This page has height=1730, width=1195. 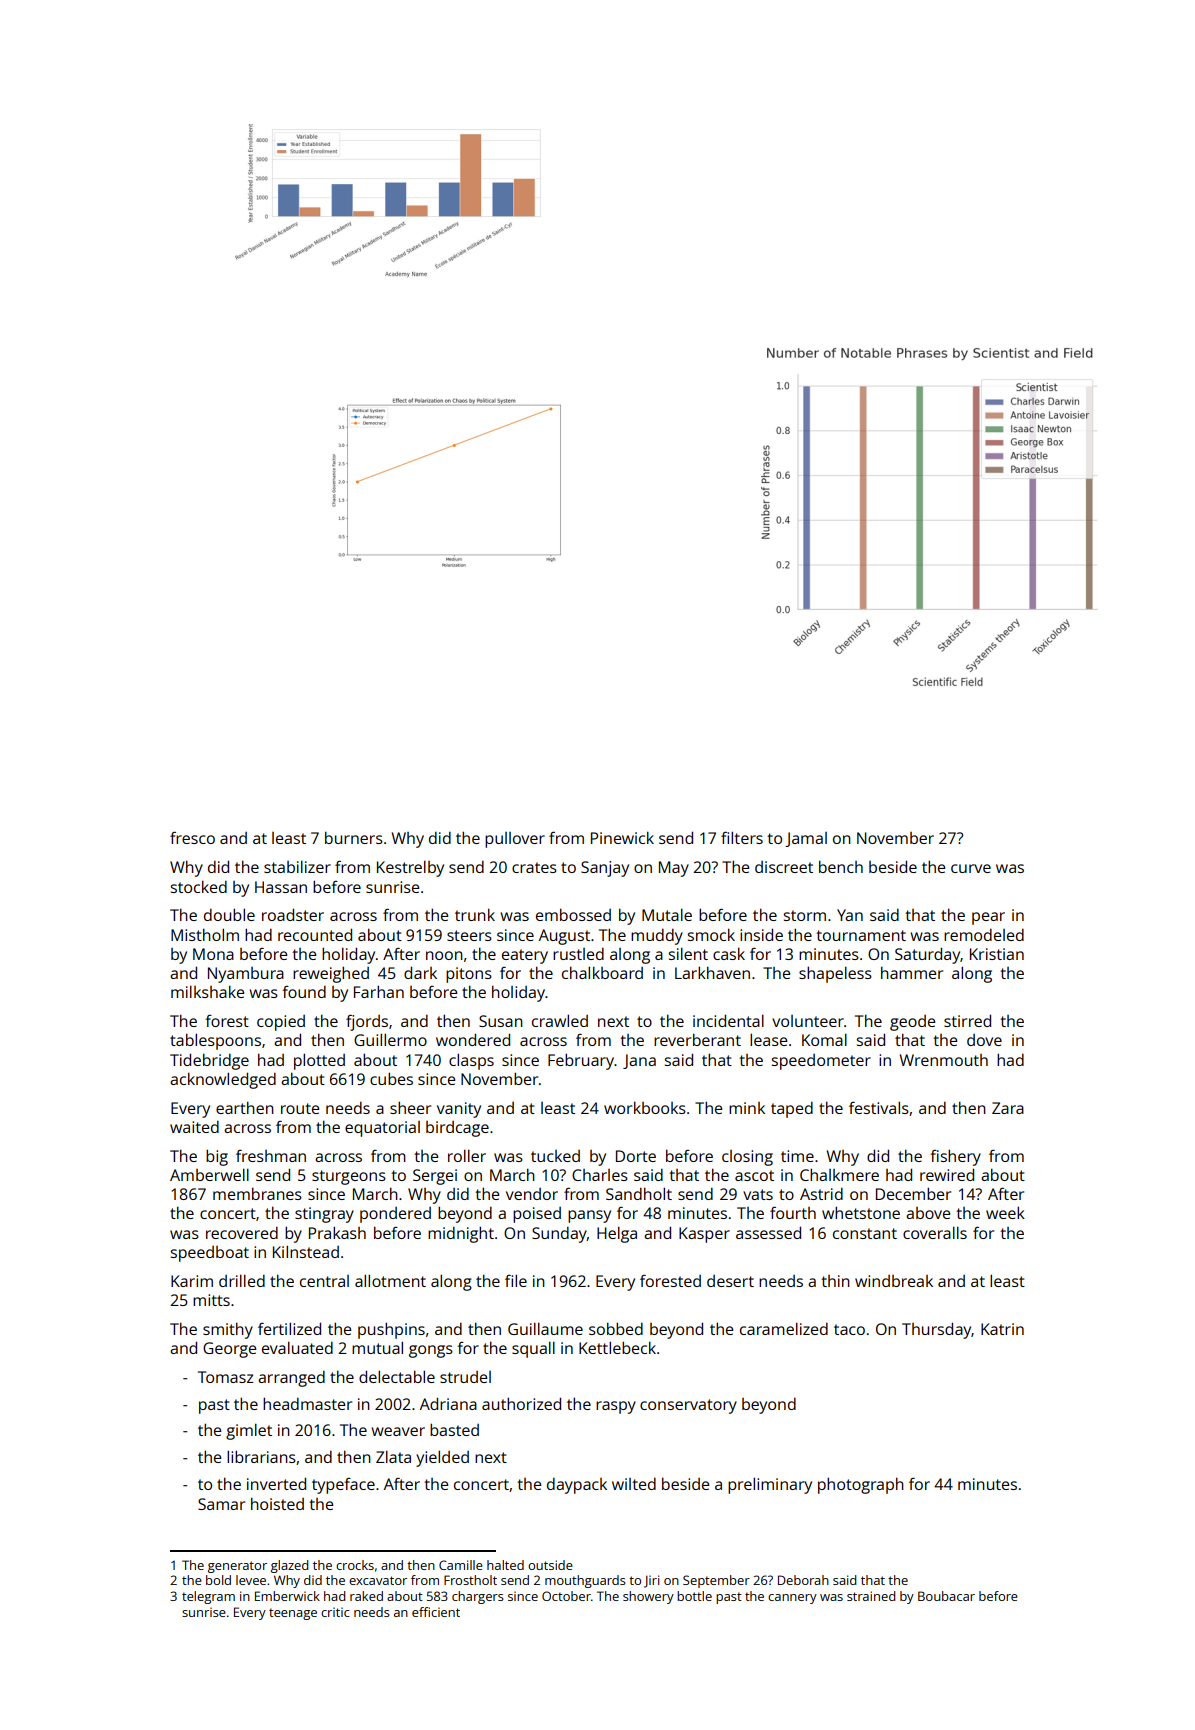 What do you see at coordinates (849, 1329) in the page?
I see `taco` at bounding box center [849, 1329].
